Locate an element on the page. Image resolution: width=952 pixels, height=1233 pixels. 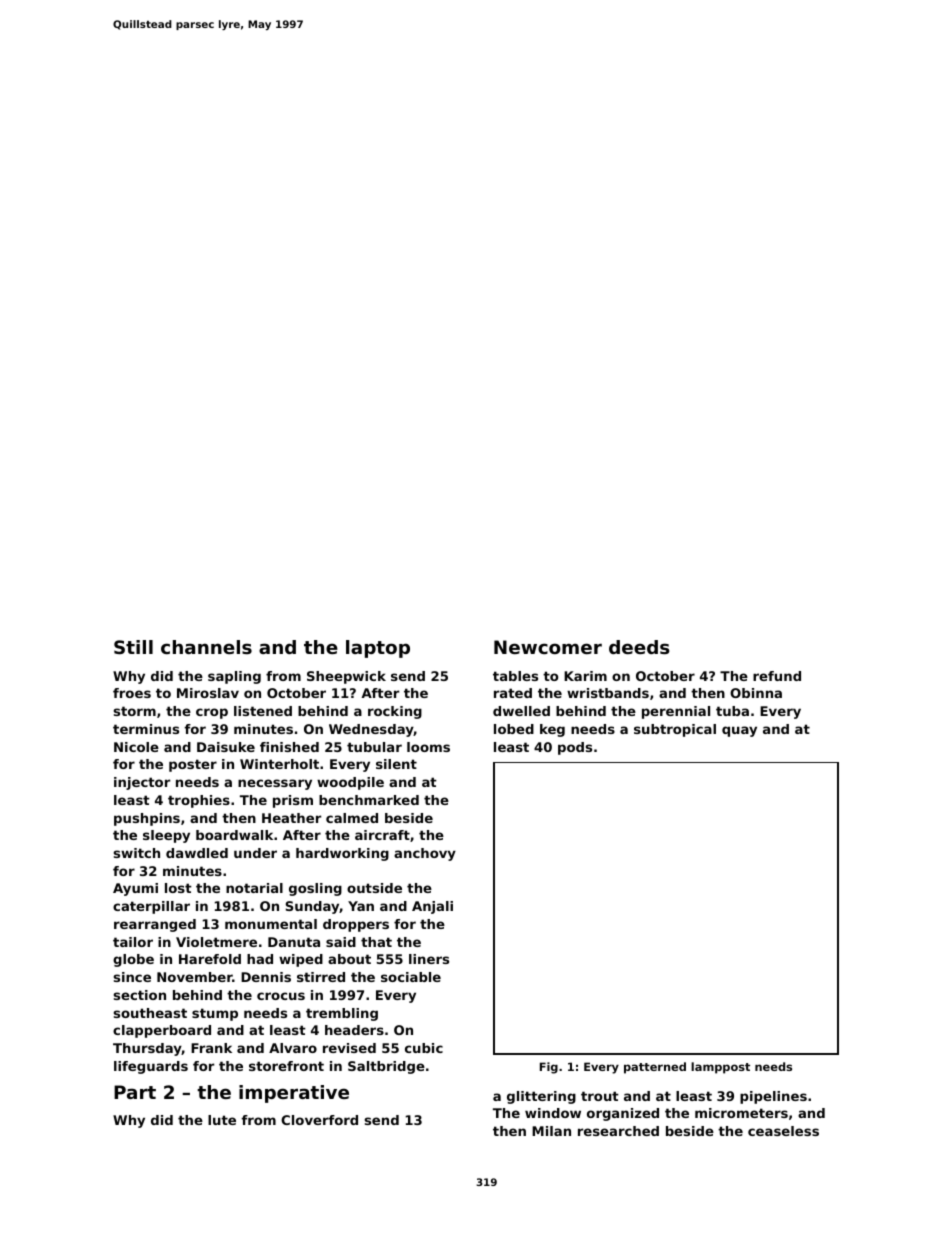
Dennis is located at coordinates (266, 977).
